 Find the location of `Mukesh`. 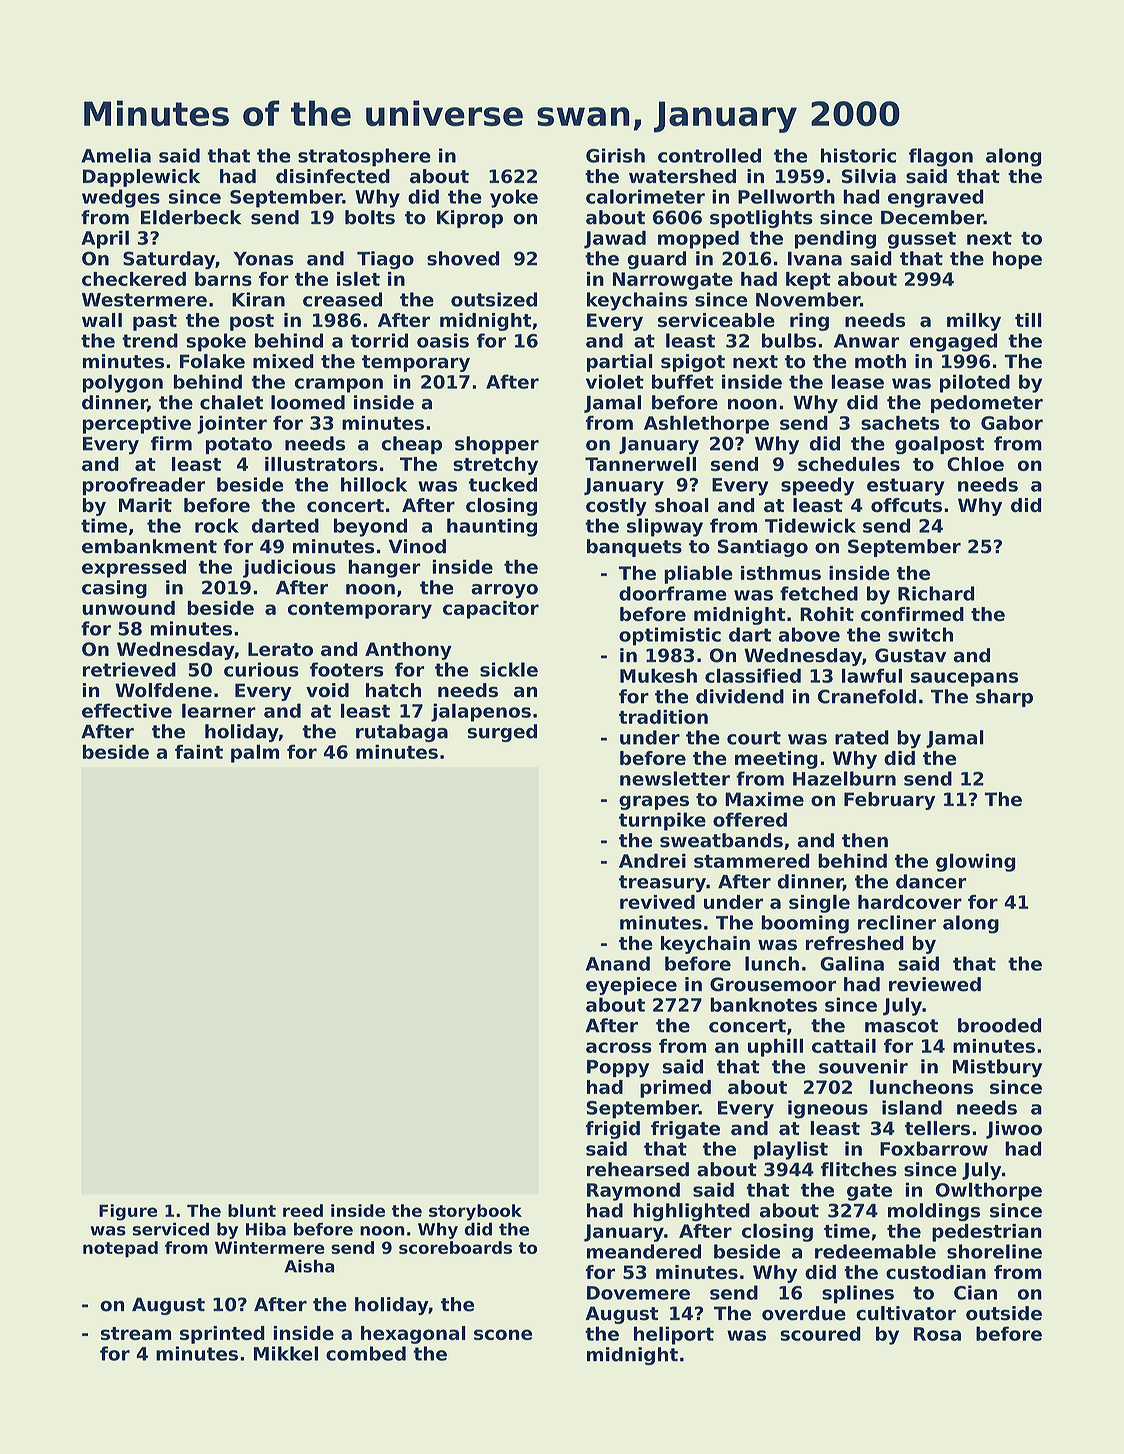

Mukesh is located at coordinates (658, 675).
